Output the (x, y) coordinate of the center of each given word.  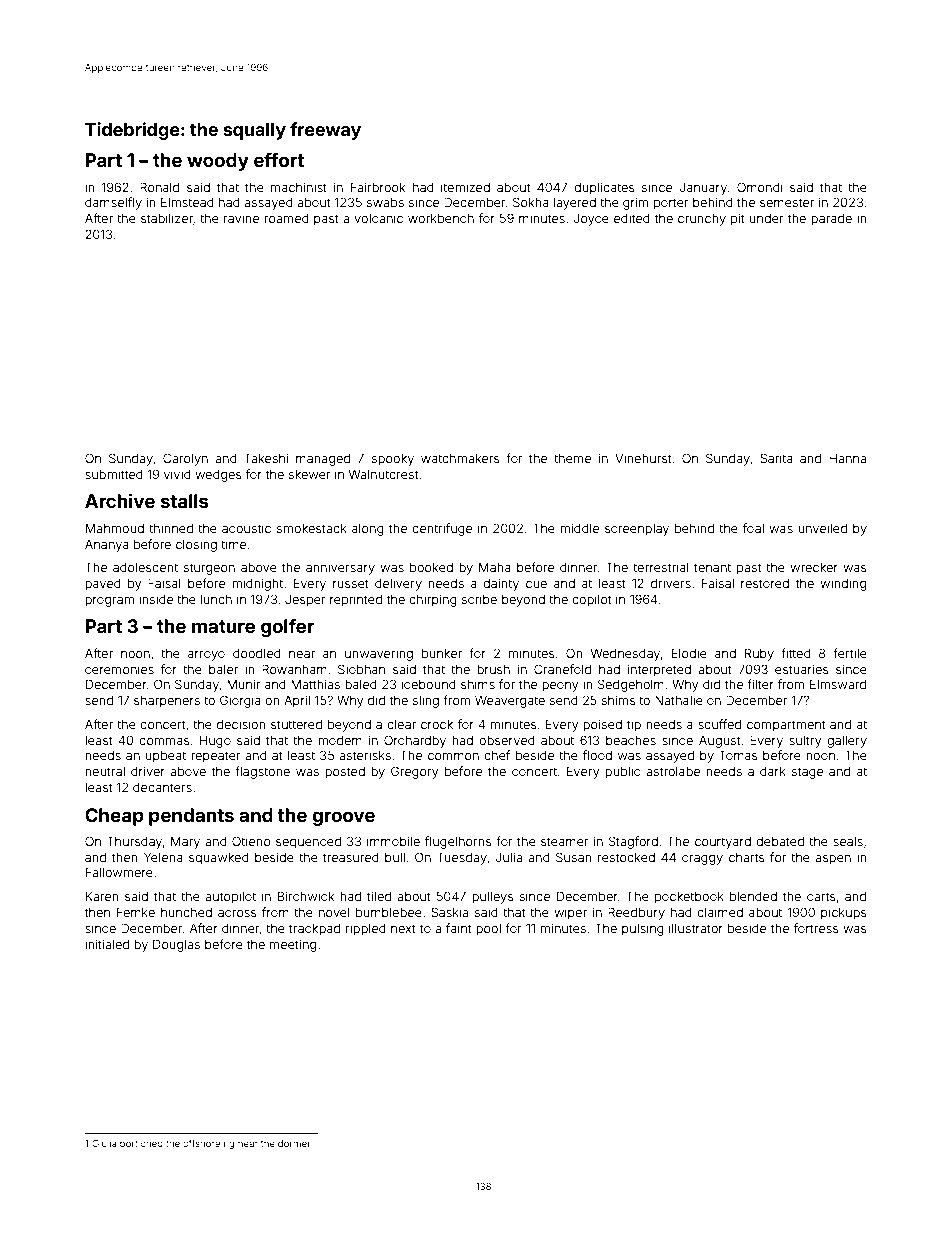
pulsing (643, 929)
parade (831, 219)
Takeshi (266, 458)
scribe (479, 599)
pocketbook (689, 898)
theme (572, 458)
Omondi (760, 187)
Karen (102, 896)
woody (218, 162)
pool (488, 930)
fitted (796, 653)
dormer (294, 1143)
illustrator (696, 928)
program (109, 602)
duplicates (604, 188)
